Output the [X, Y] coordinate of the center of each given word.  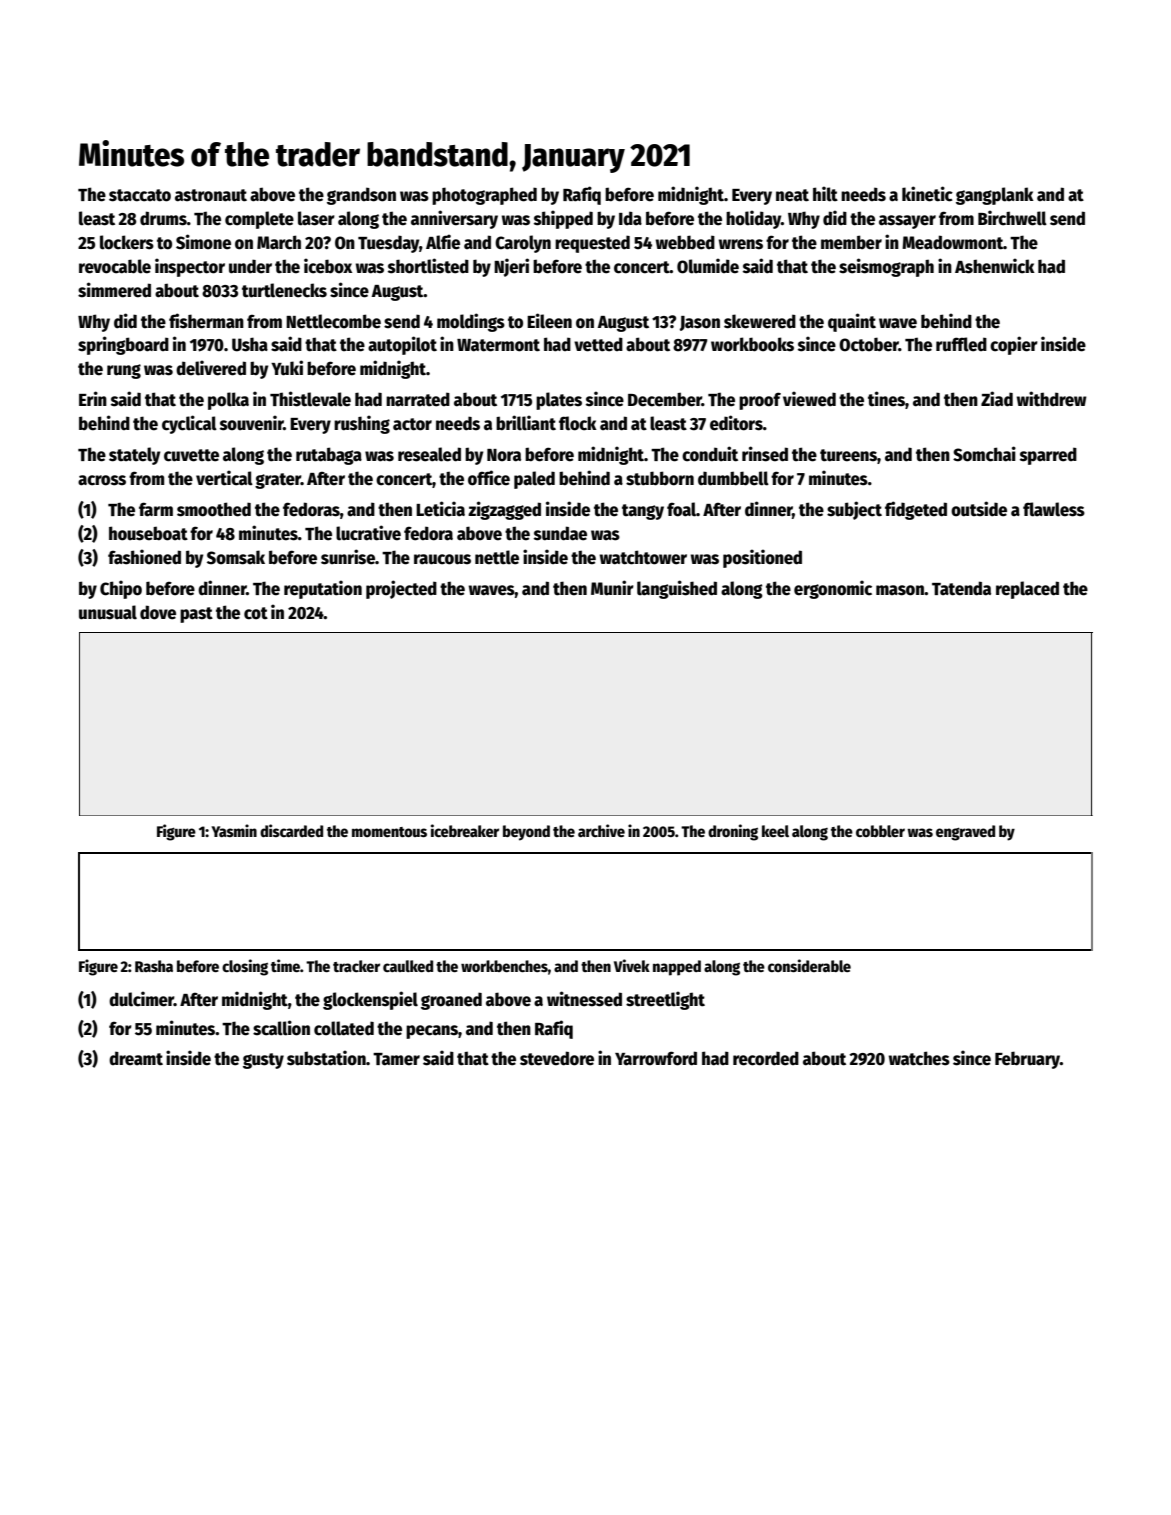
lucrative [368, 533]
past [196, 615]
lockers [127, 242]
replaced [1027, 590]
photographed [484, 196]
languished [677, 589]
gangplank [995, 196]
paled [534, 480]
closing [245, 967]
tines [886, 399]
